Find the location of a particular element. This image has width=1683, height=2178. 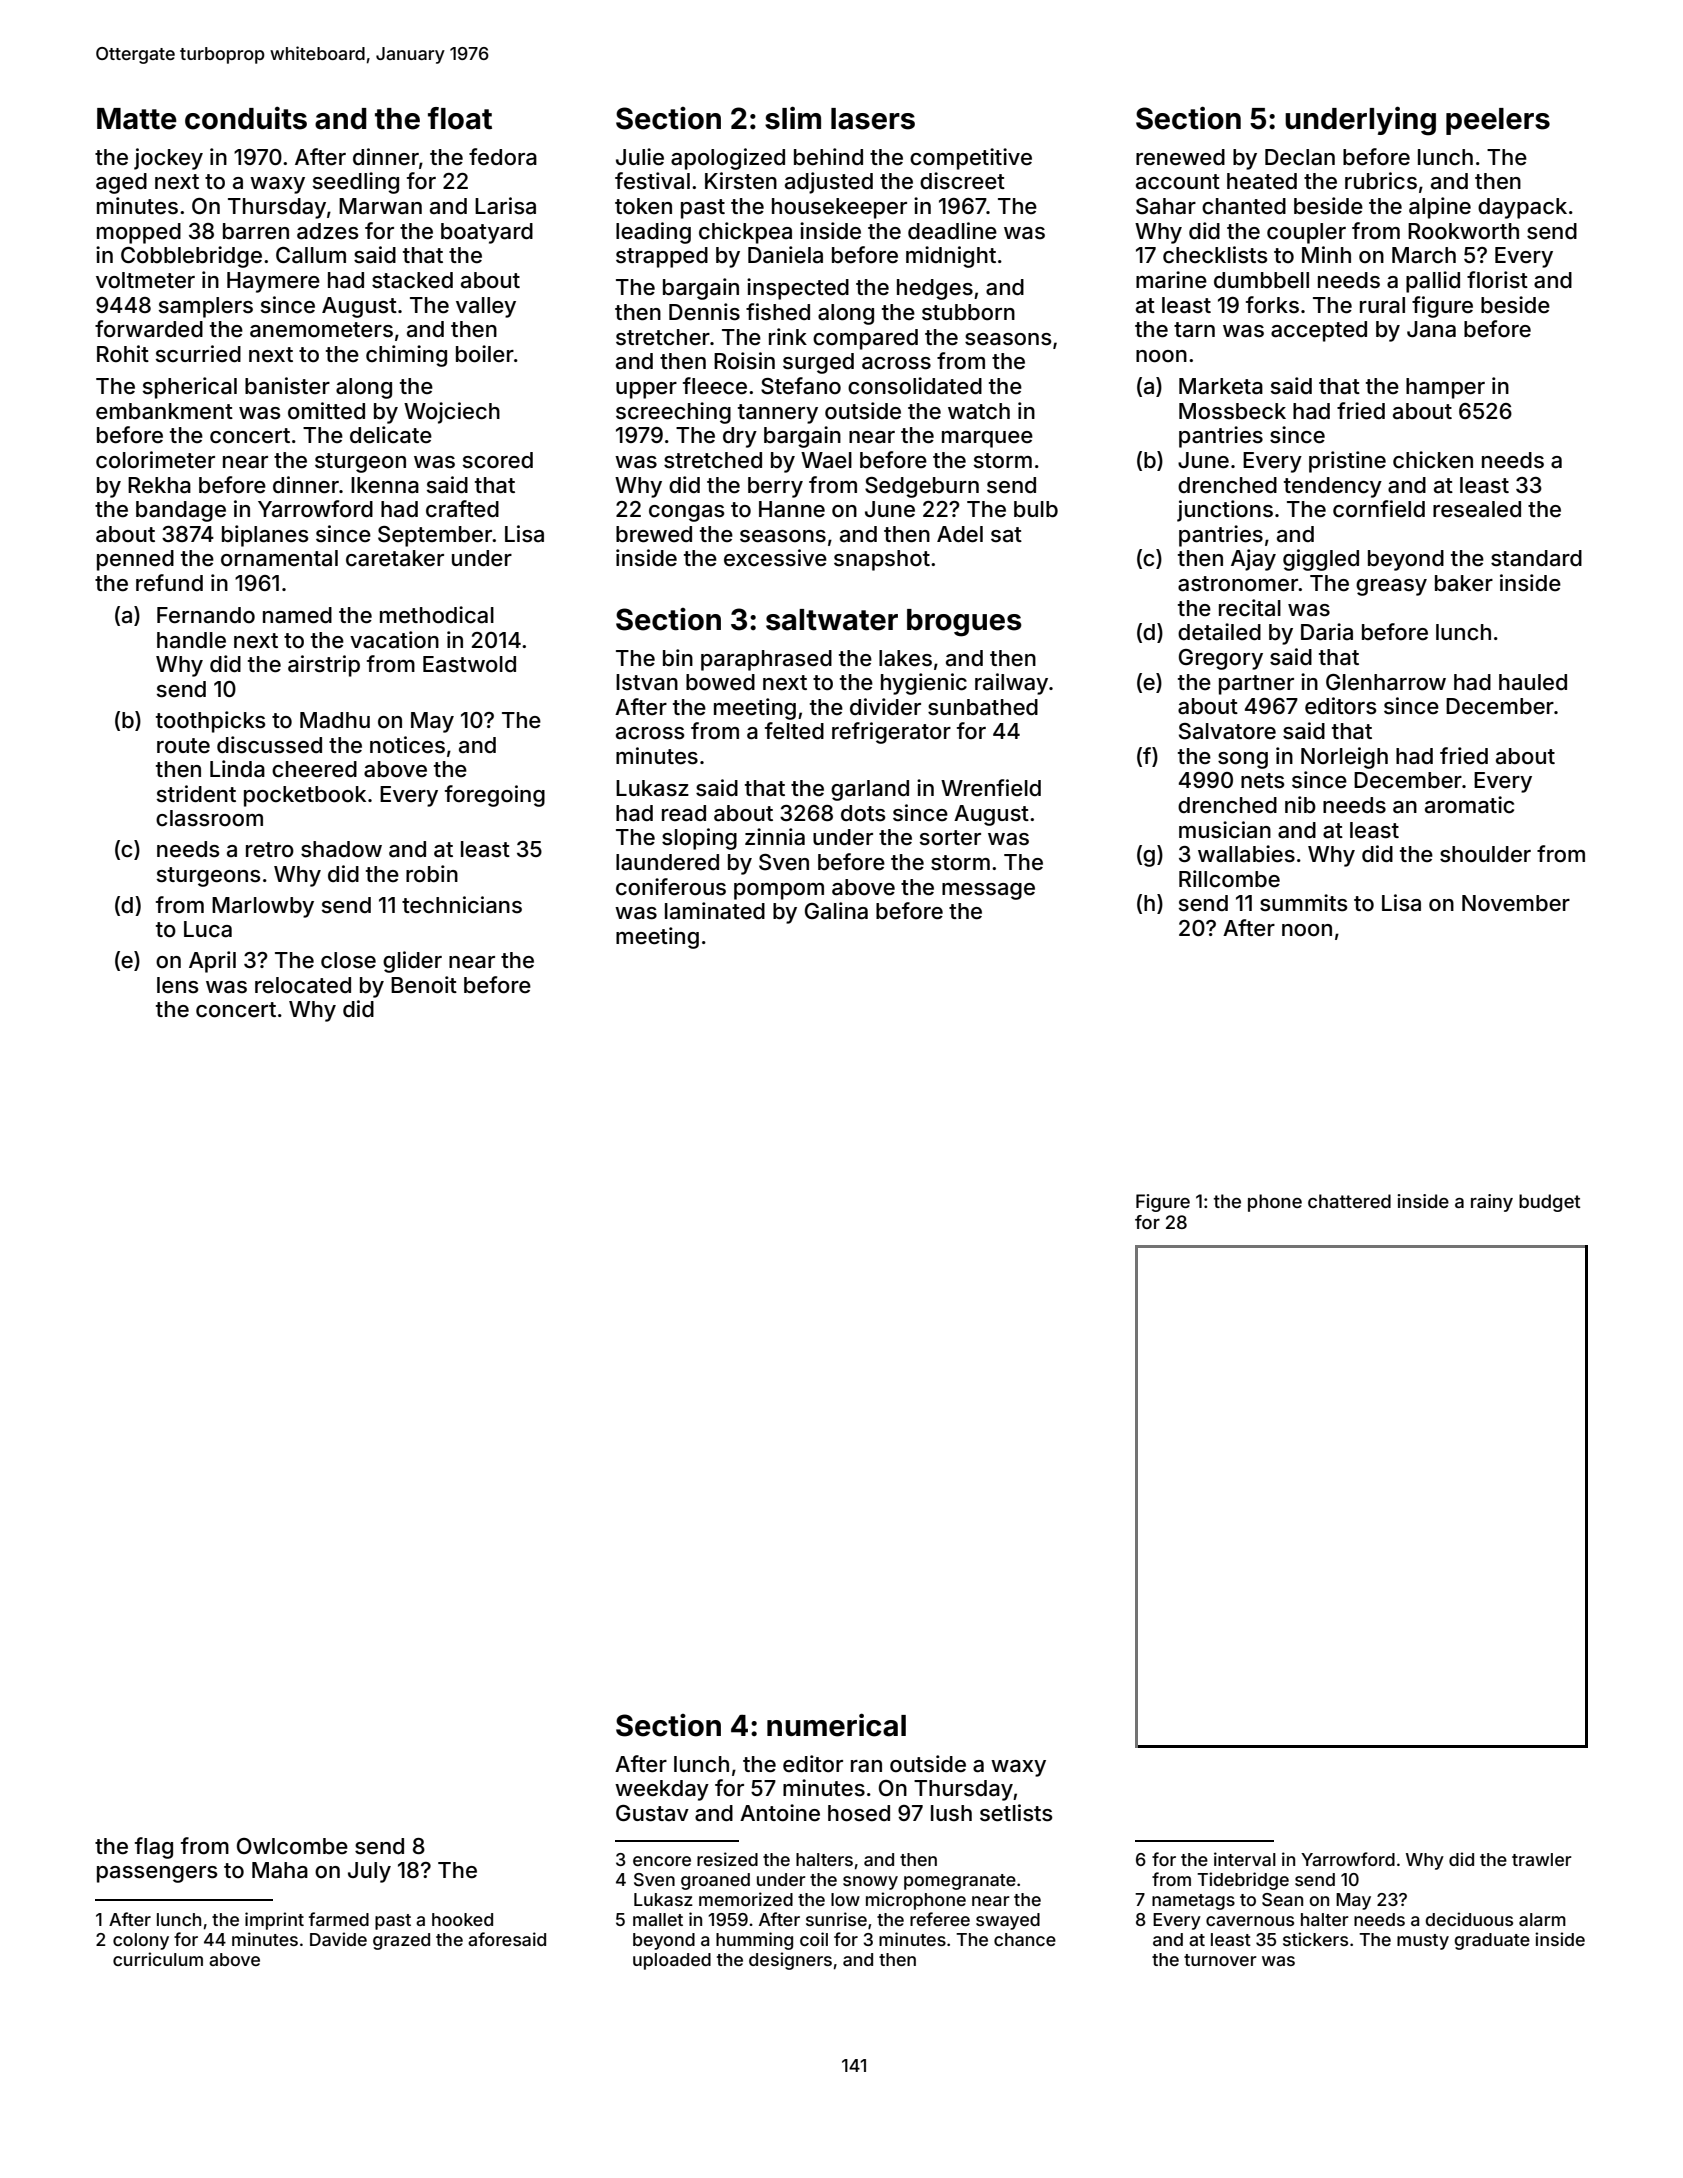

summits is located at coordinates (1304, 903).
